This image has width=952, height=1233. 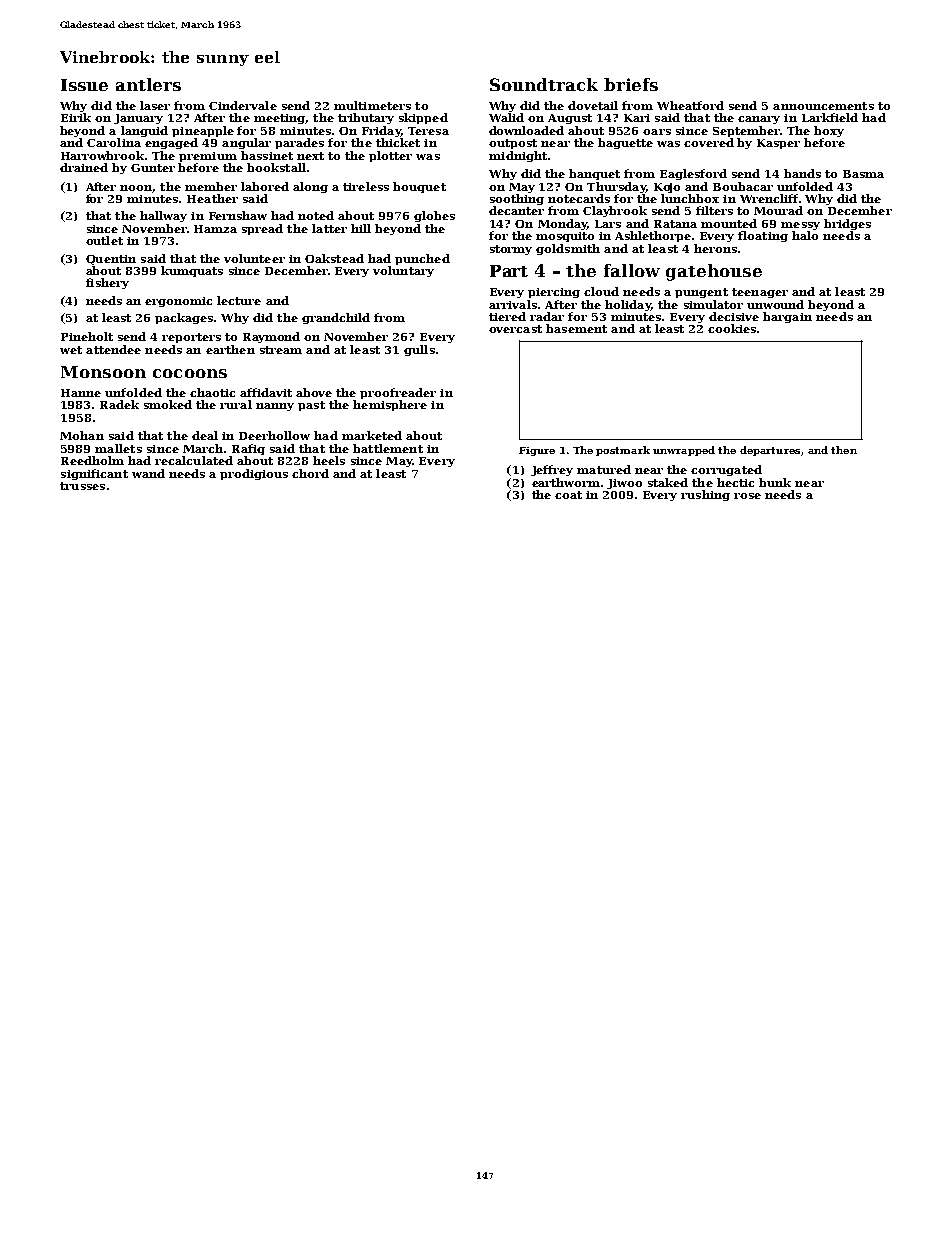 I want to click on midnight, so click(x=518, y=156).
